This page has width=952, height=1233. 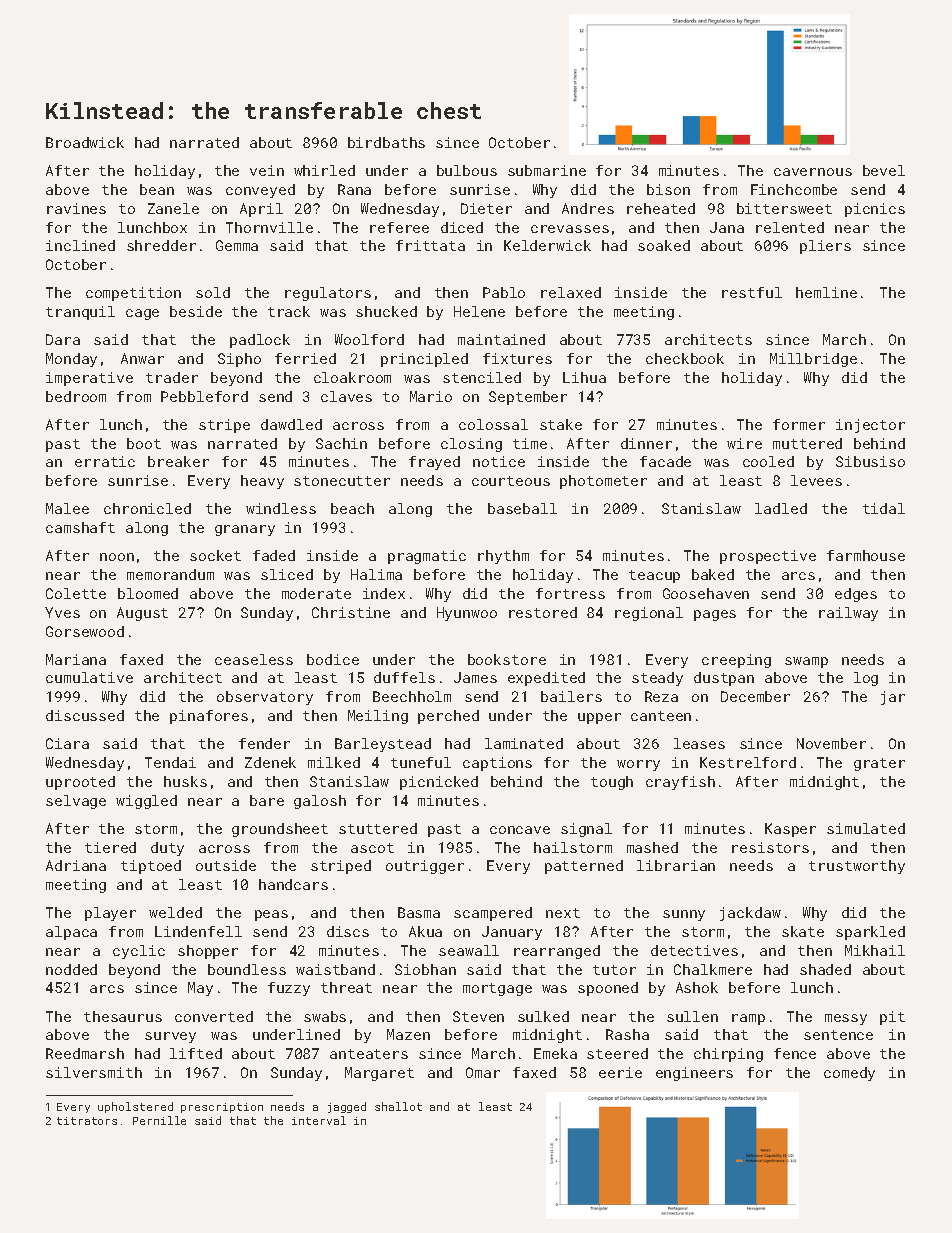 What do you see at coordinates (67, 743) in the page?
I see `Ciara` at bounding box center [67, 743].
